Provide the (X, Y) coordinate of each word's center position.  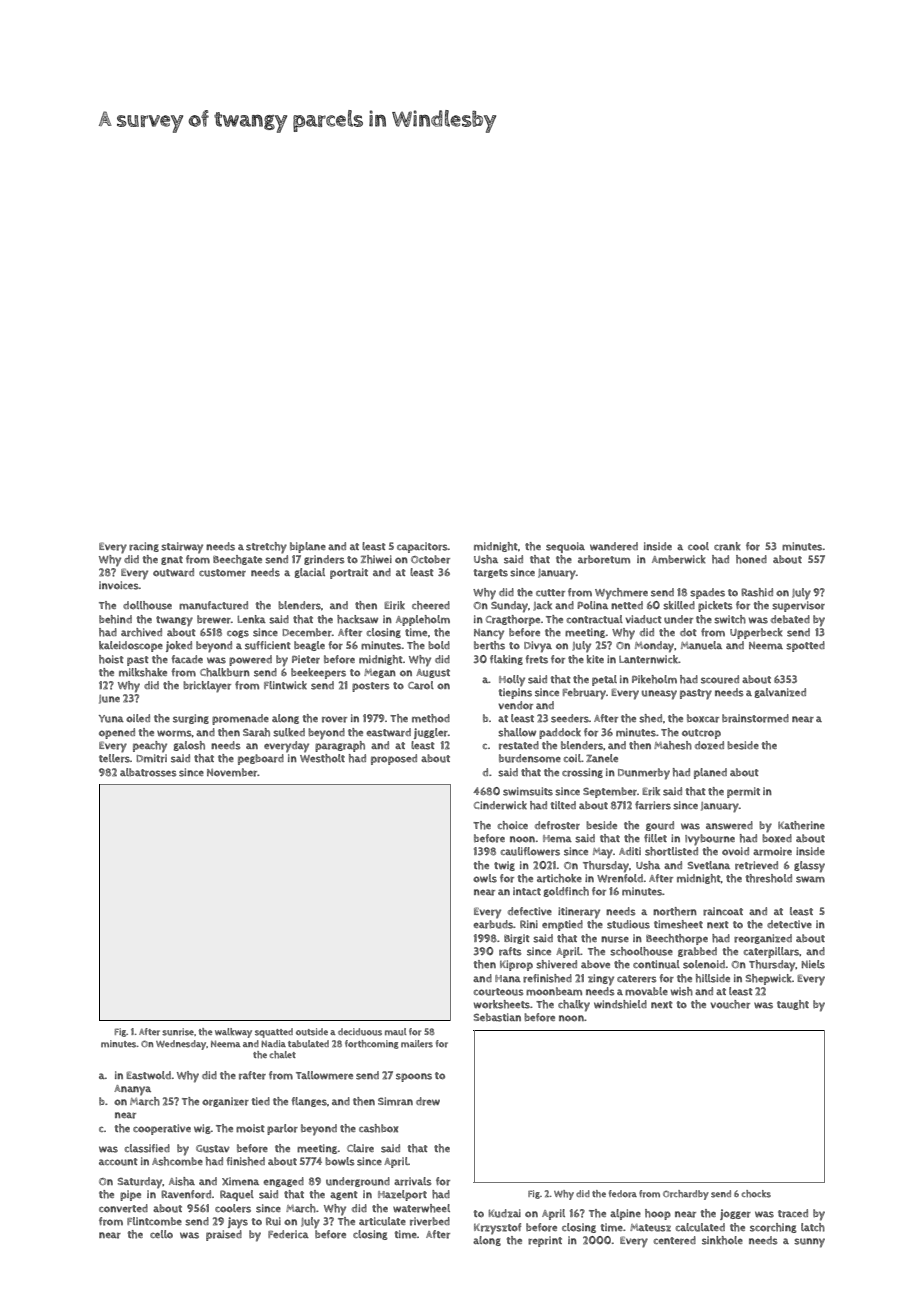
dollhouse (147, 605)
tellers (114, 758)
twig (504, 866)
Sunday (509, 607)
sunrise (178, 1032)
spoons (414, 1077)
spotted (805, 646)
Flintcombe (154, 1221)
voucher (730, 1004)
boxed (777, 838)
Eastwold (148, 1075)
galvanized (780, 693)
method (431, 718)
